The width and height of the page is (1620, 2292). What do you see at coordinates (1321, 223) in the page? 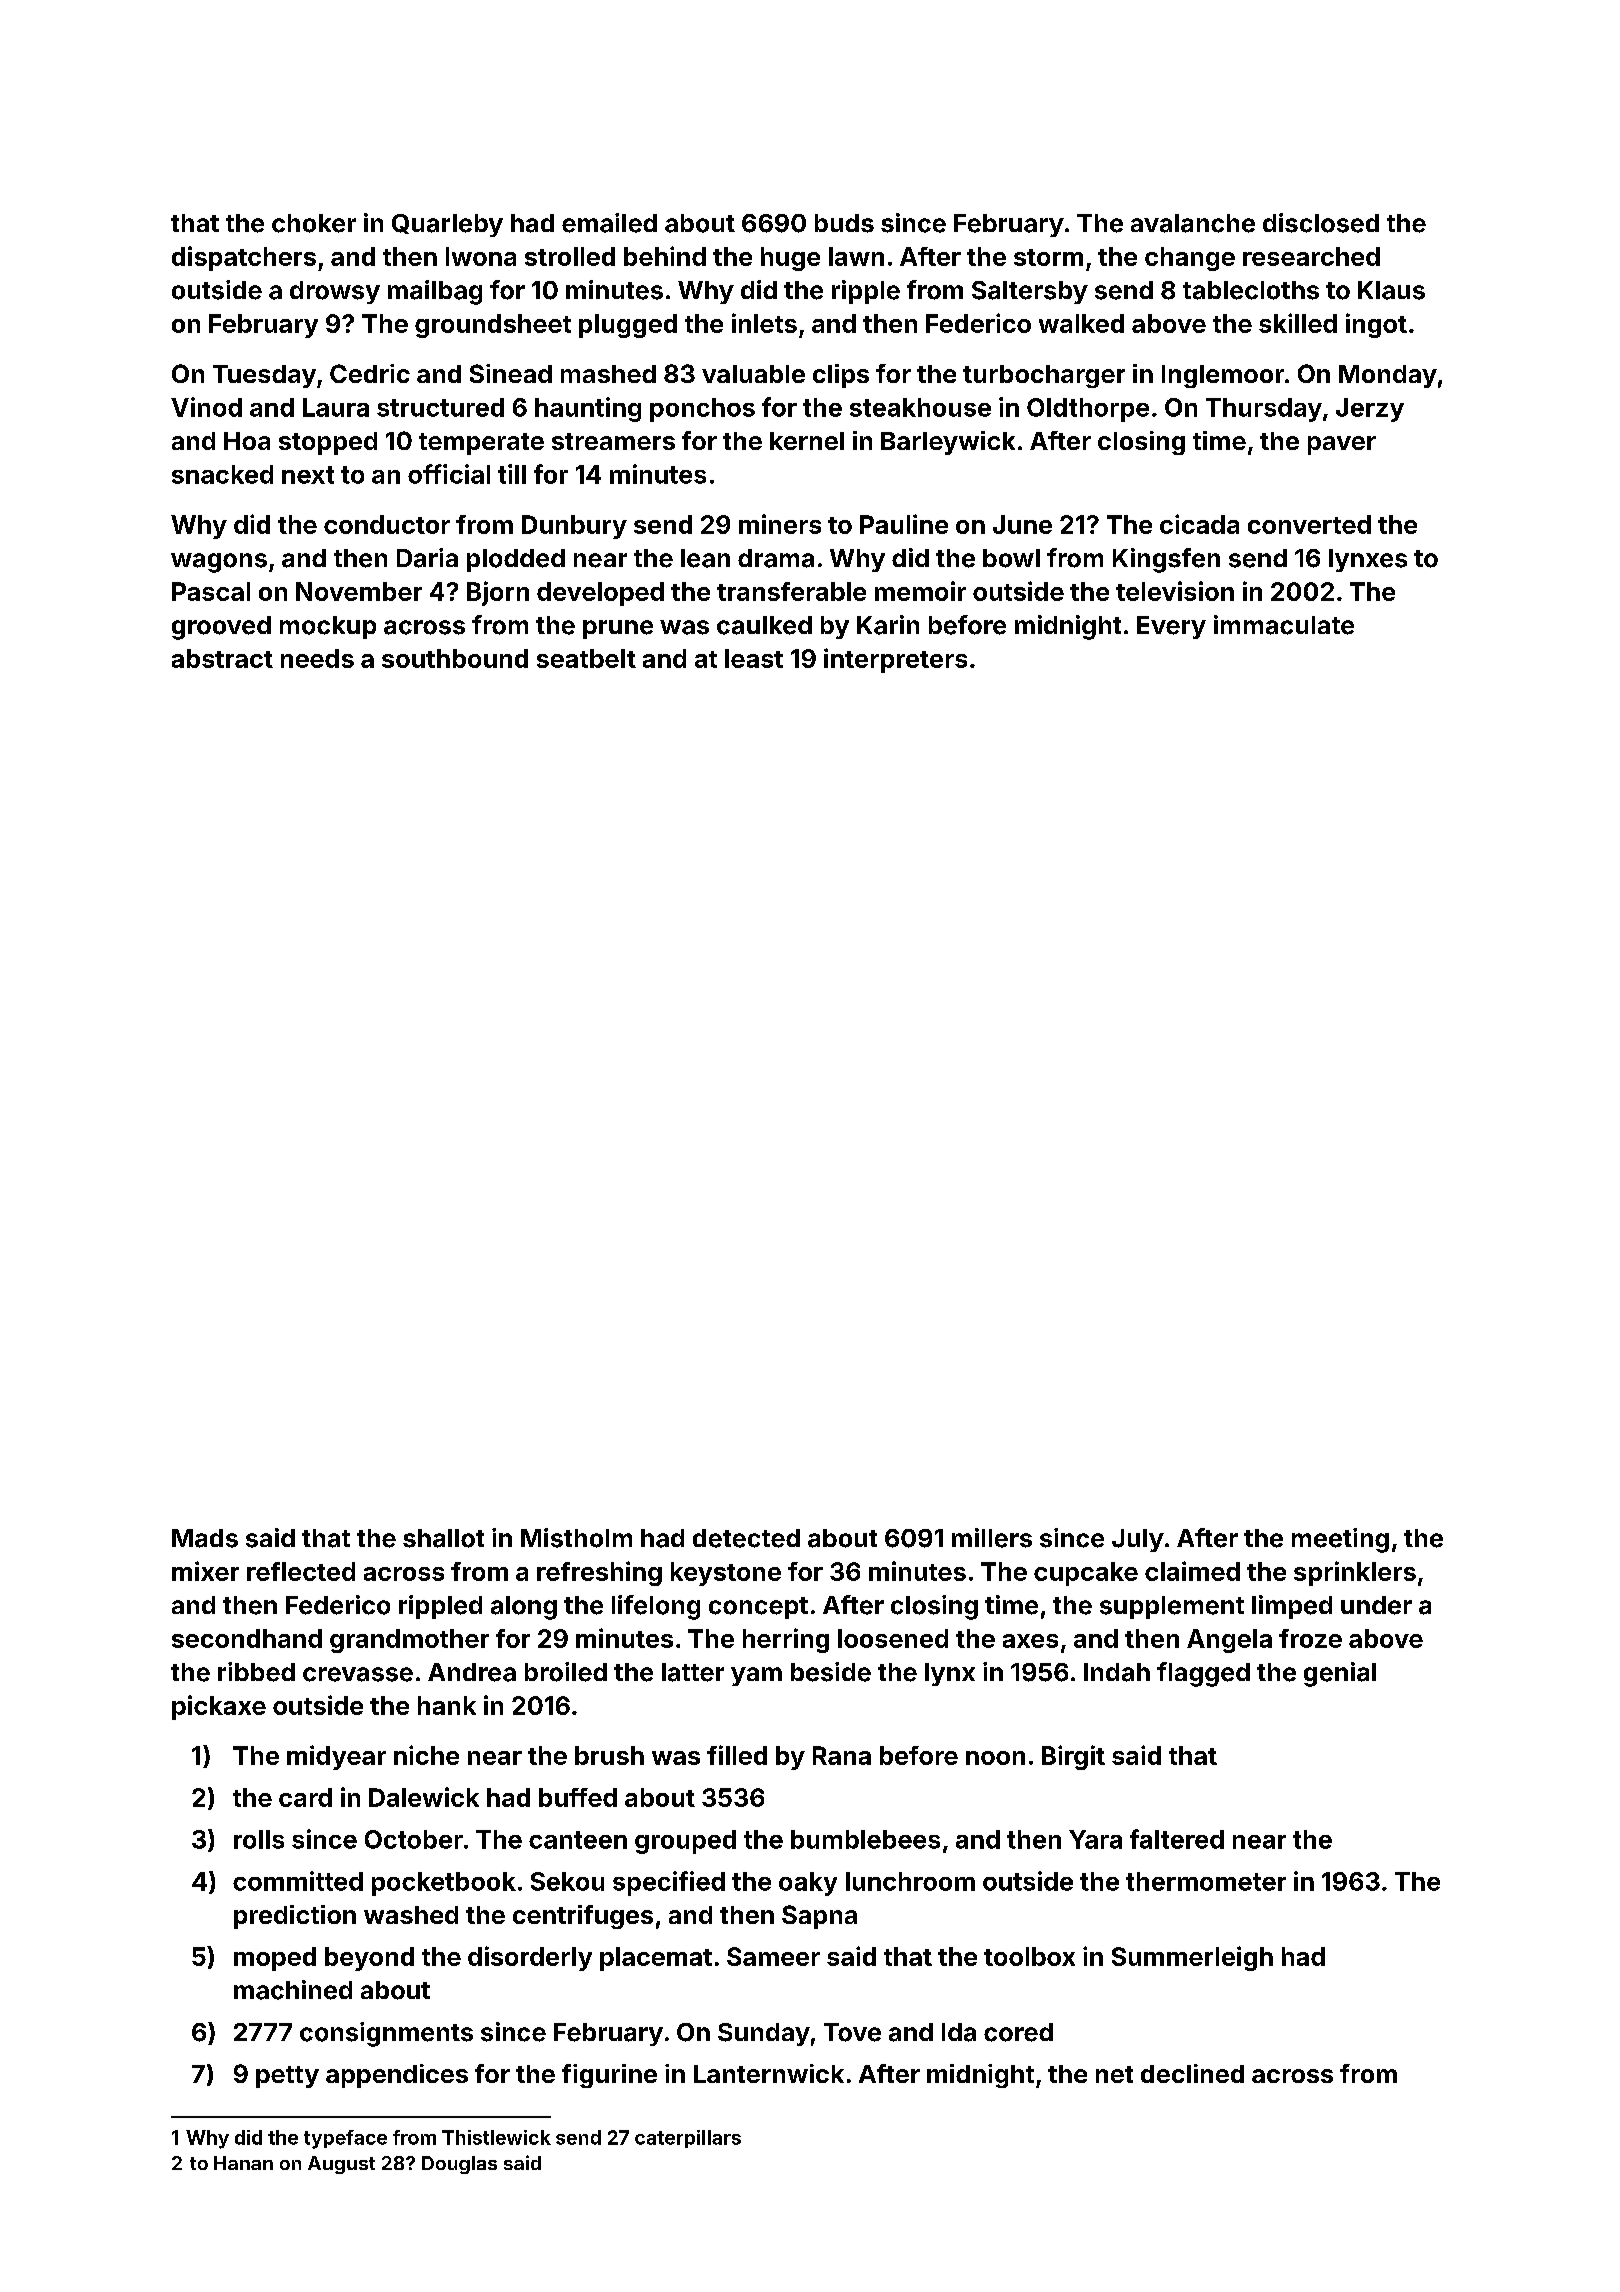
I see `disclosed` at bounding box center [1321, 223].
